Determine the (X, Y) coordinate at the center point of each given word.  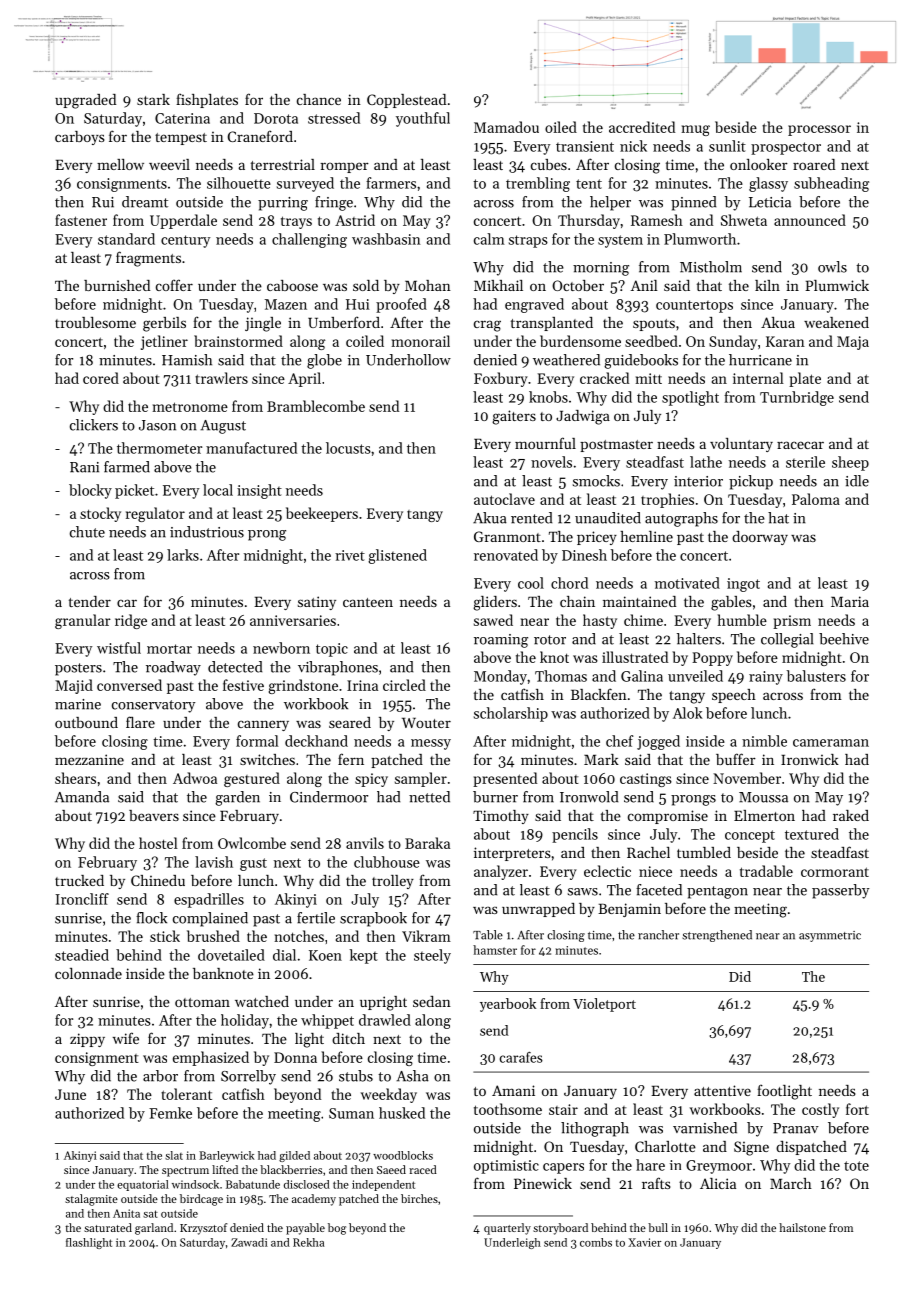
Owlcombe (252, 843)
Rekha (308, 1242)
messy (431, 744)
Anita (126, 1213)
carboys (80, 138)
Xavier (644, 1242)
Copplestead (406, 101)
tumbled (704, 852)
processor (819, 130)
